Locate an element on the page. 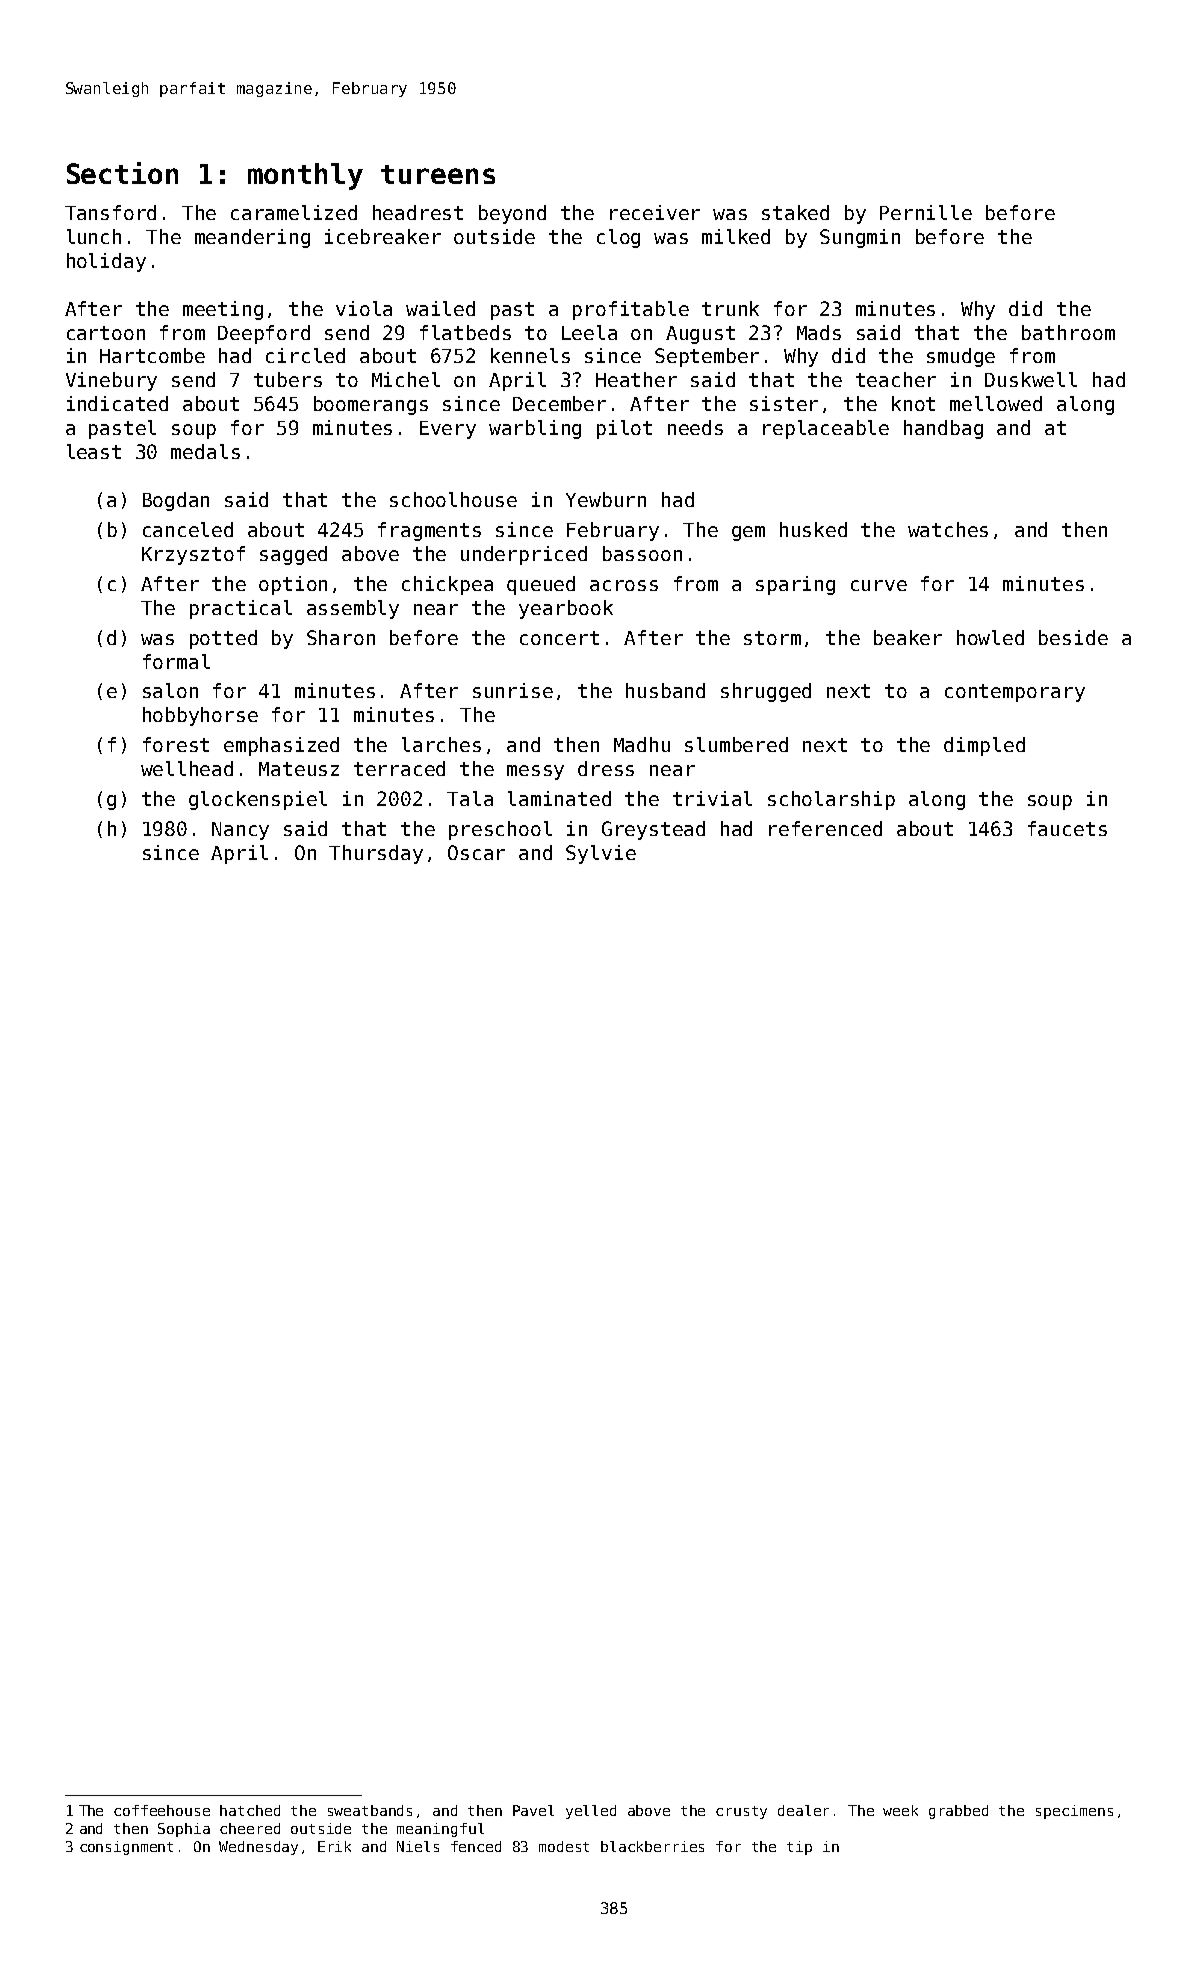 Image resolution: width=1200 pixels, height=1977 pixels. crusty is located at coordinates (741, 1812).
